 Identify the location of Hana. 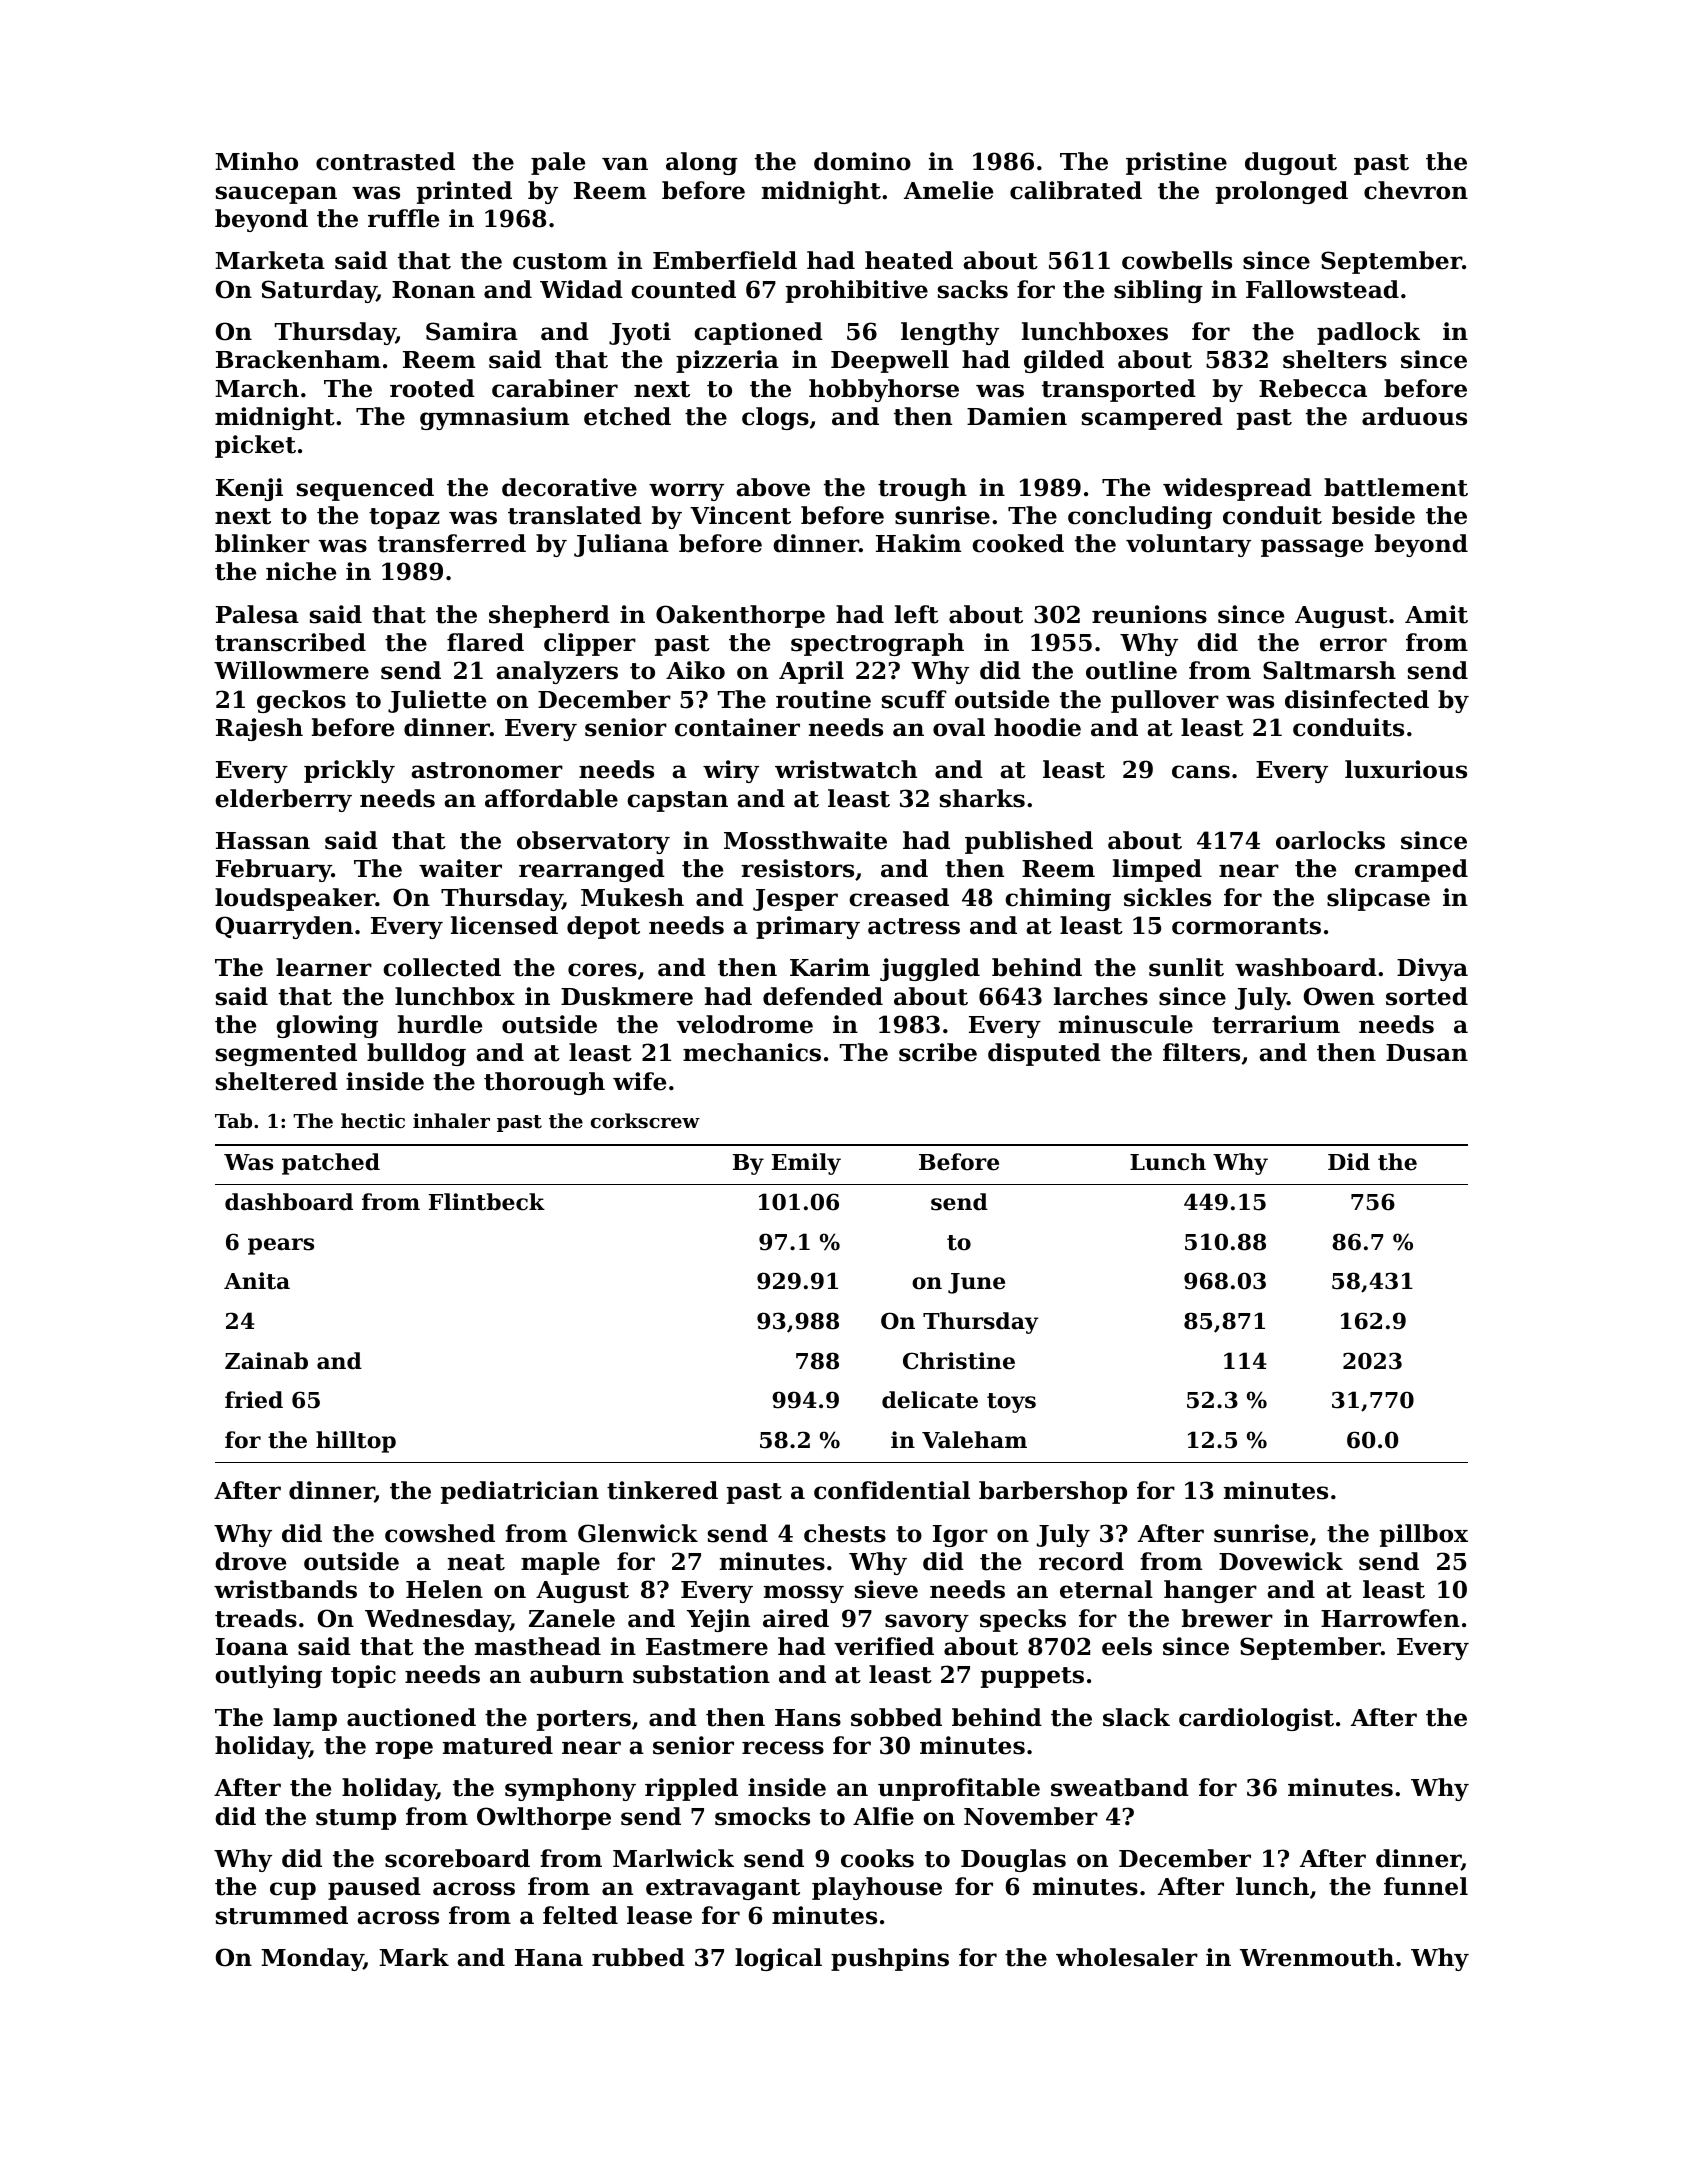
(549, 1958).
